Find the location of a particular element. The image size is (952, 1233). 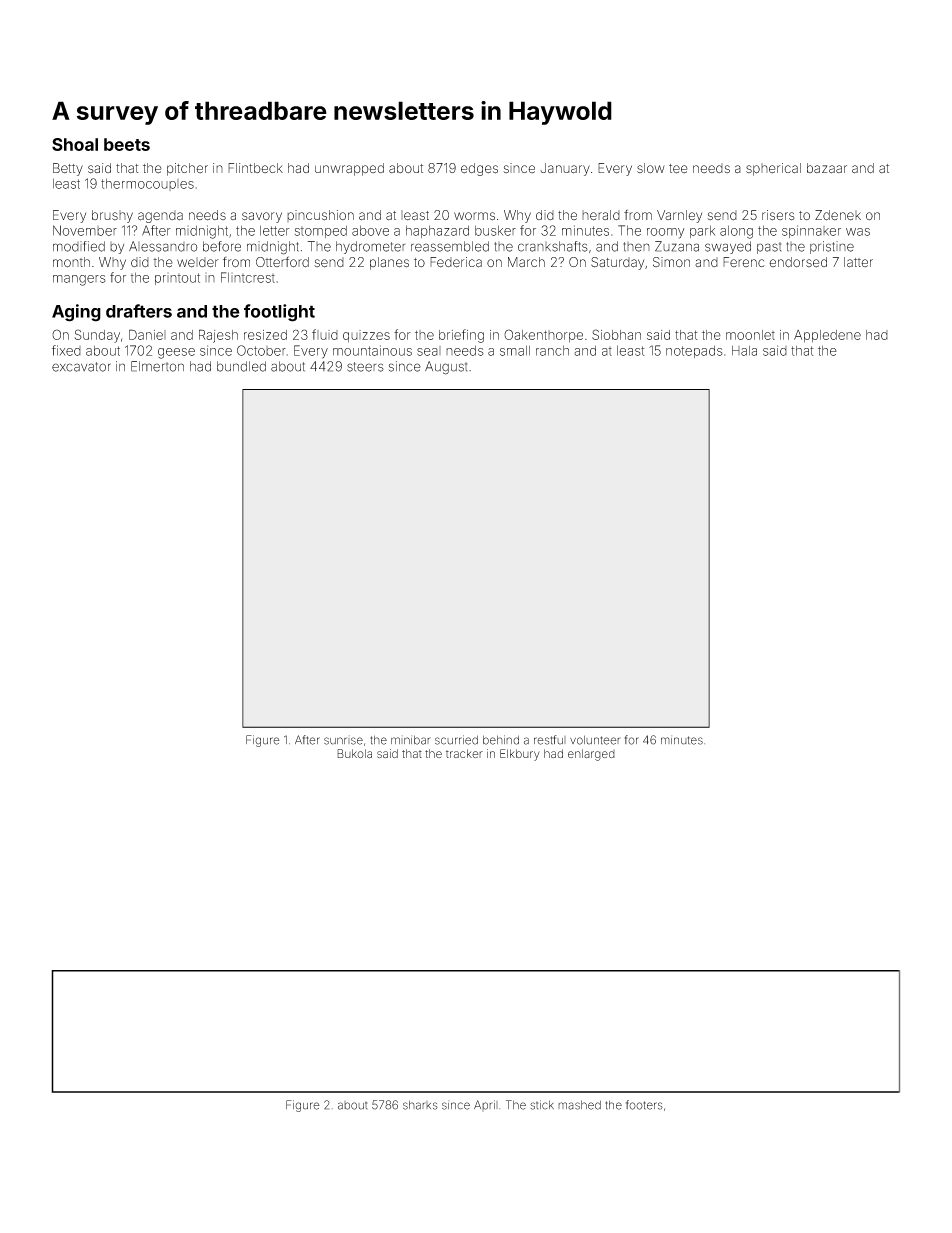

edges is located at coordinates (479, 169).
